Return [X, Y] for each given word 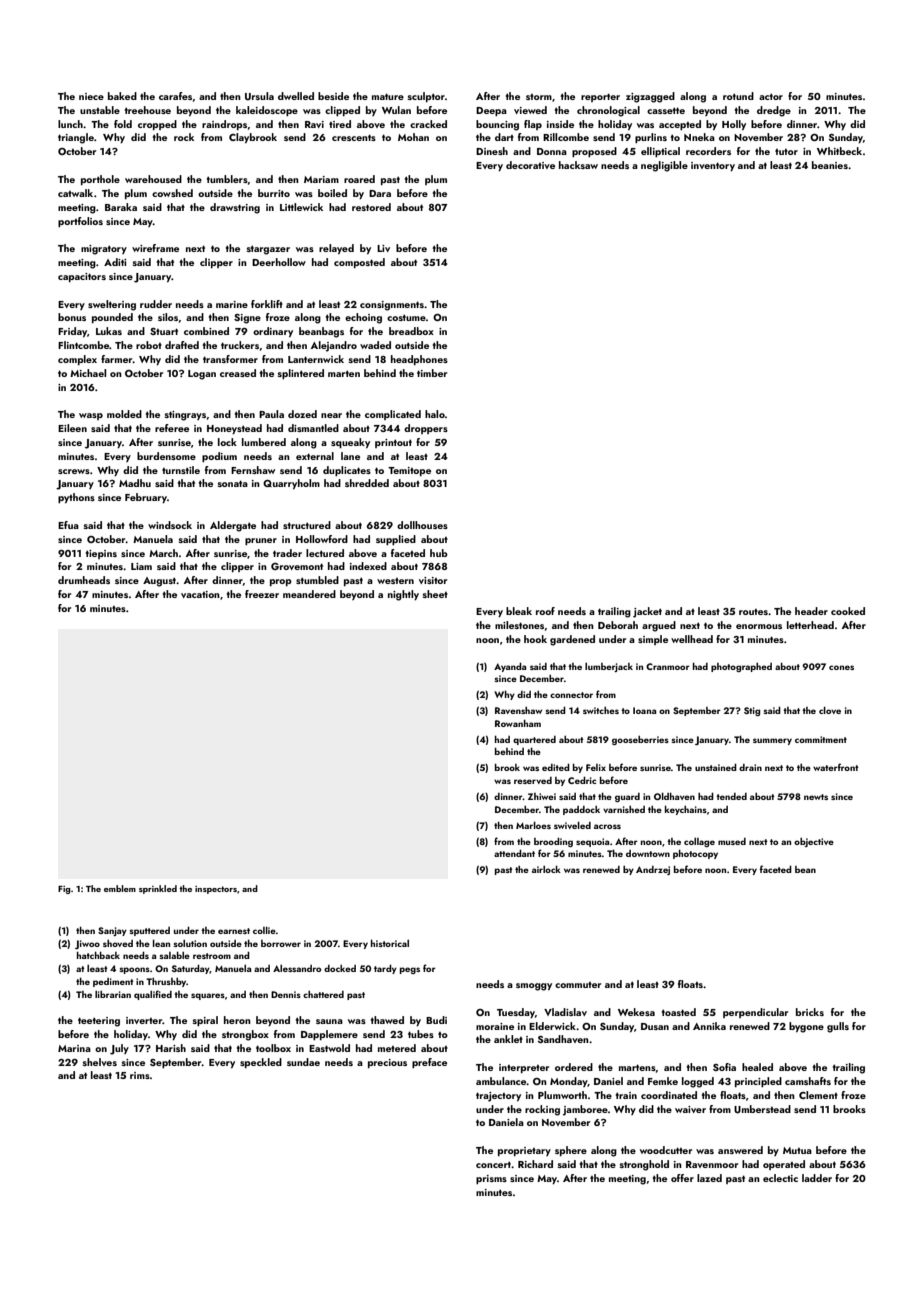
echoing [363, 318]
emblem [120, 888]
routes [753, 612]
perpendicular [755, 1013]
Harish [171, 1048]
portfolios [80, 222]
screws [74, 471]
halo [435, 414]
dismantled [313, 428]
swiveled [572, 825]
